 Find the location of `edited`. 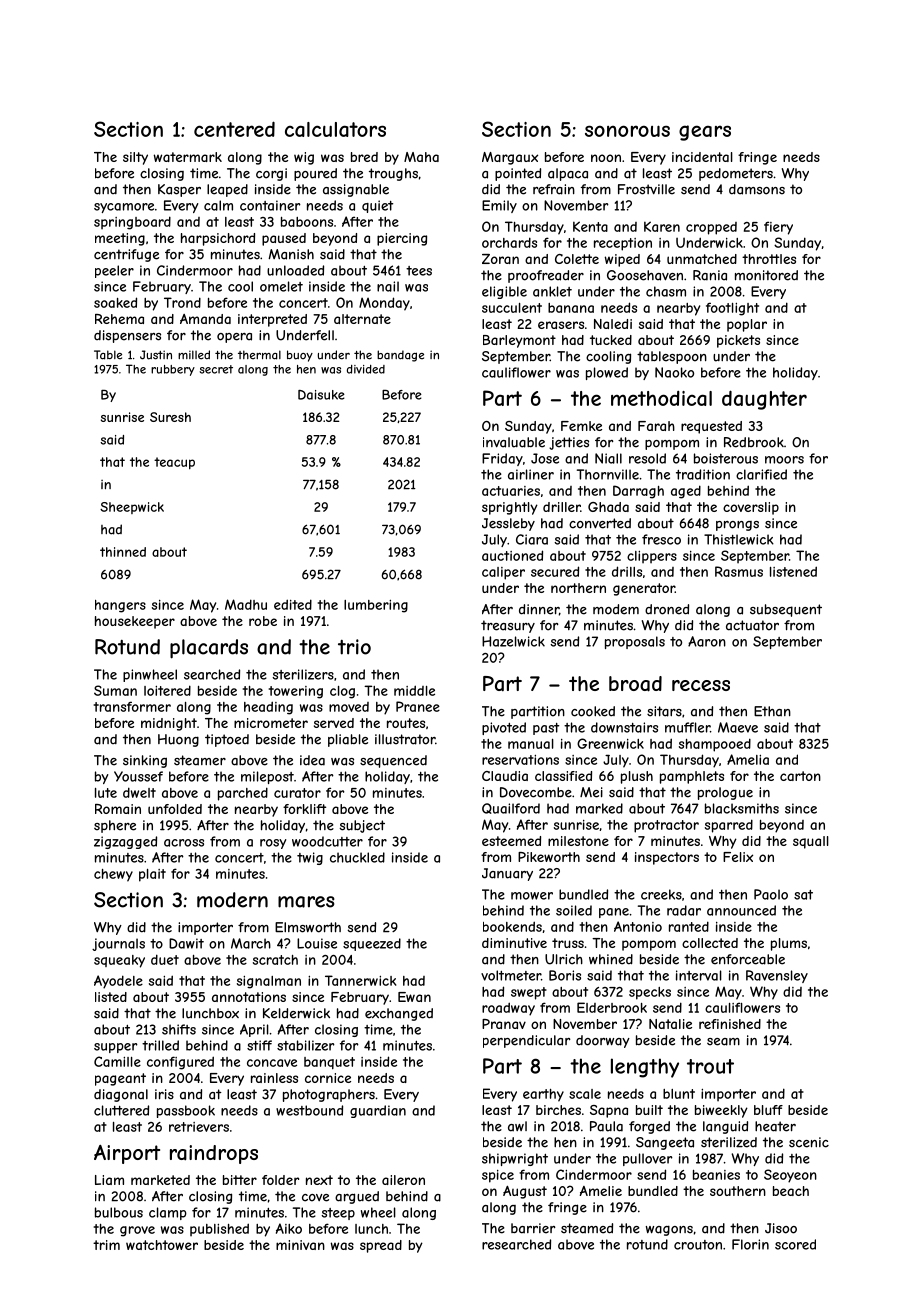

edited is located at coordinates (293, 604).
